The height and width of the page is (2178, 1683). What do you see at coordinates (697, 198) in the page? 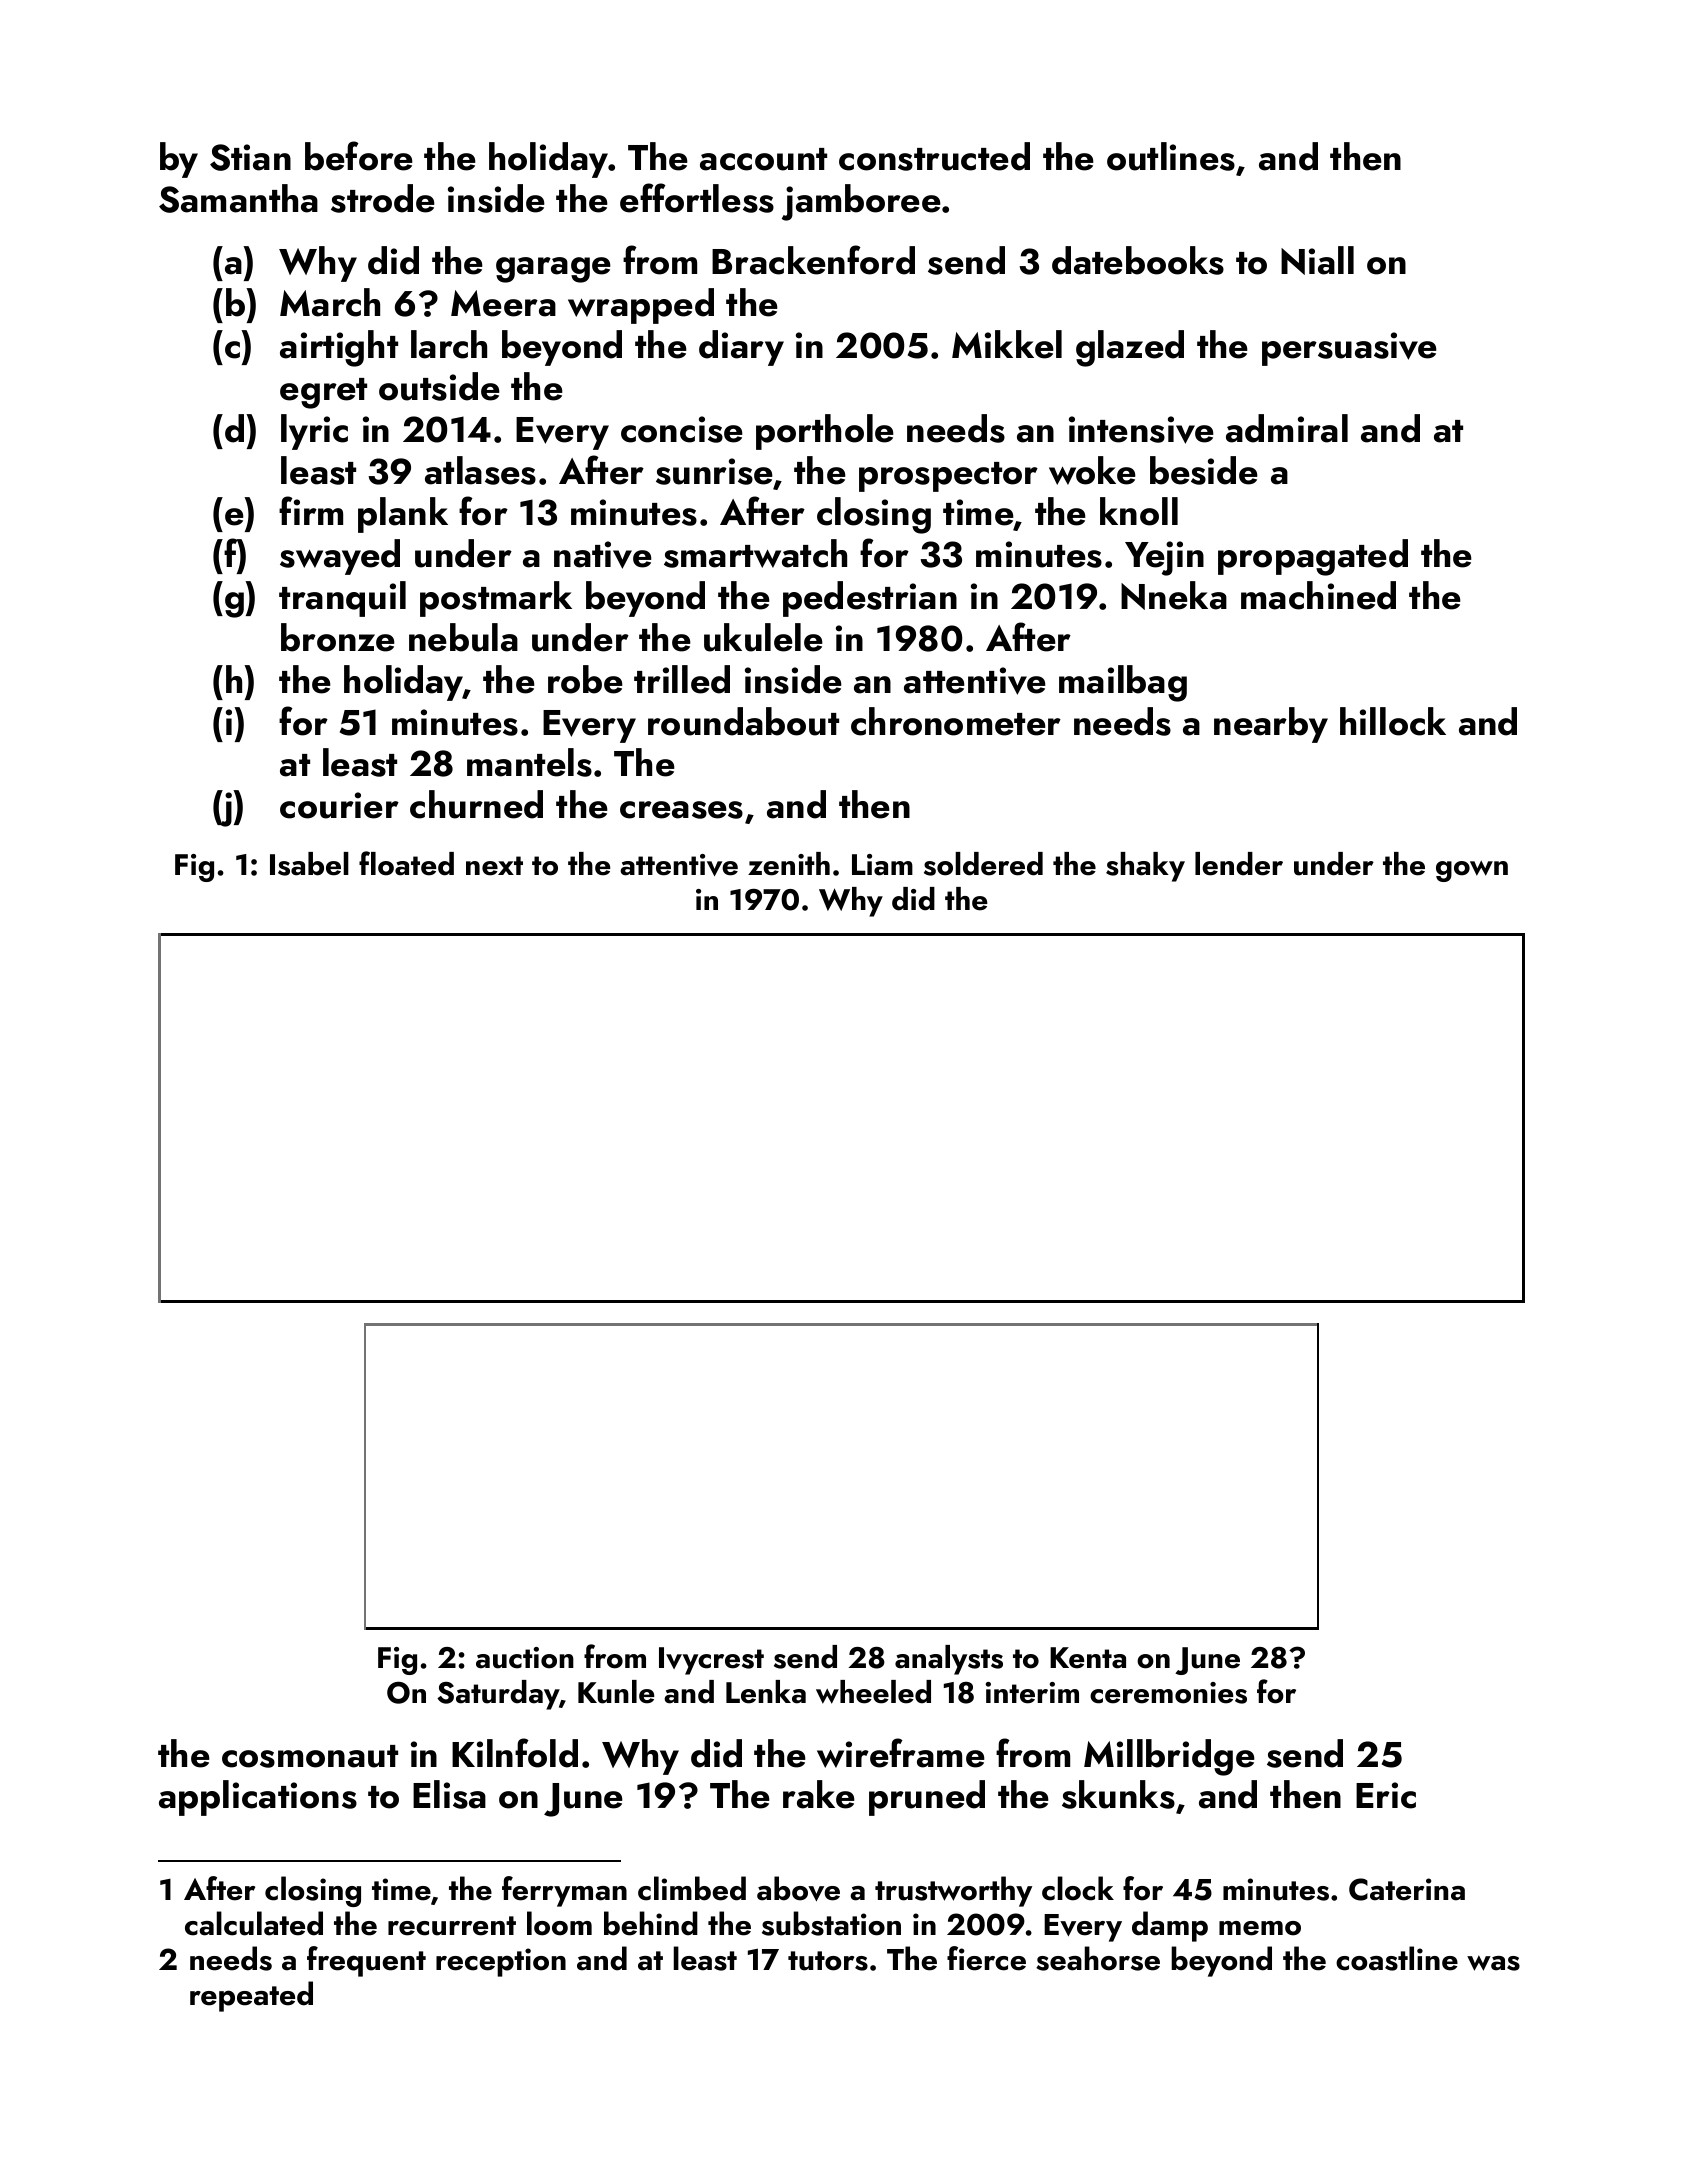
I see `effortless` at bounding box center [697, 198].
